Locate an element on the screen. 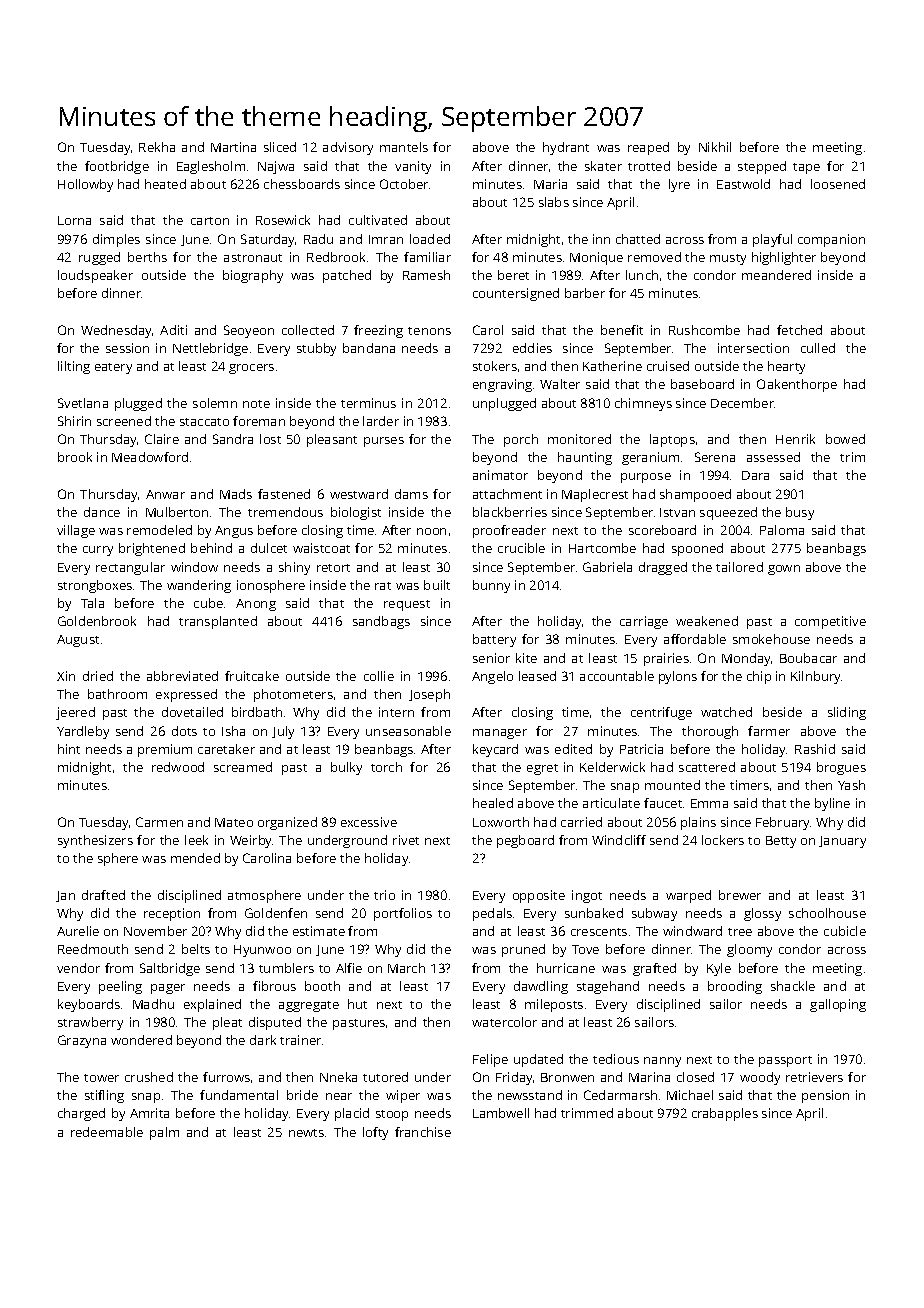 This screenshot has width=924, height=1308. abbreviated is located at coordinates (182, 676).
